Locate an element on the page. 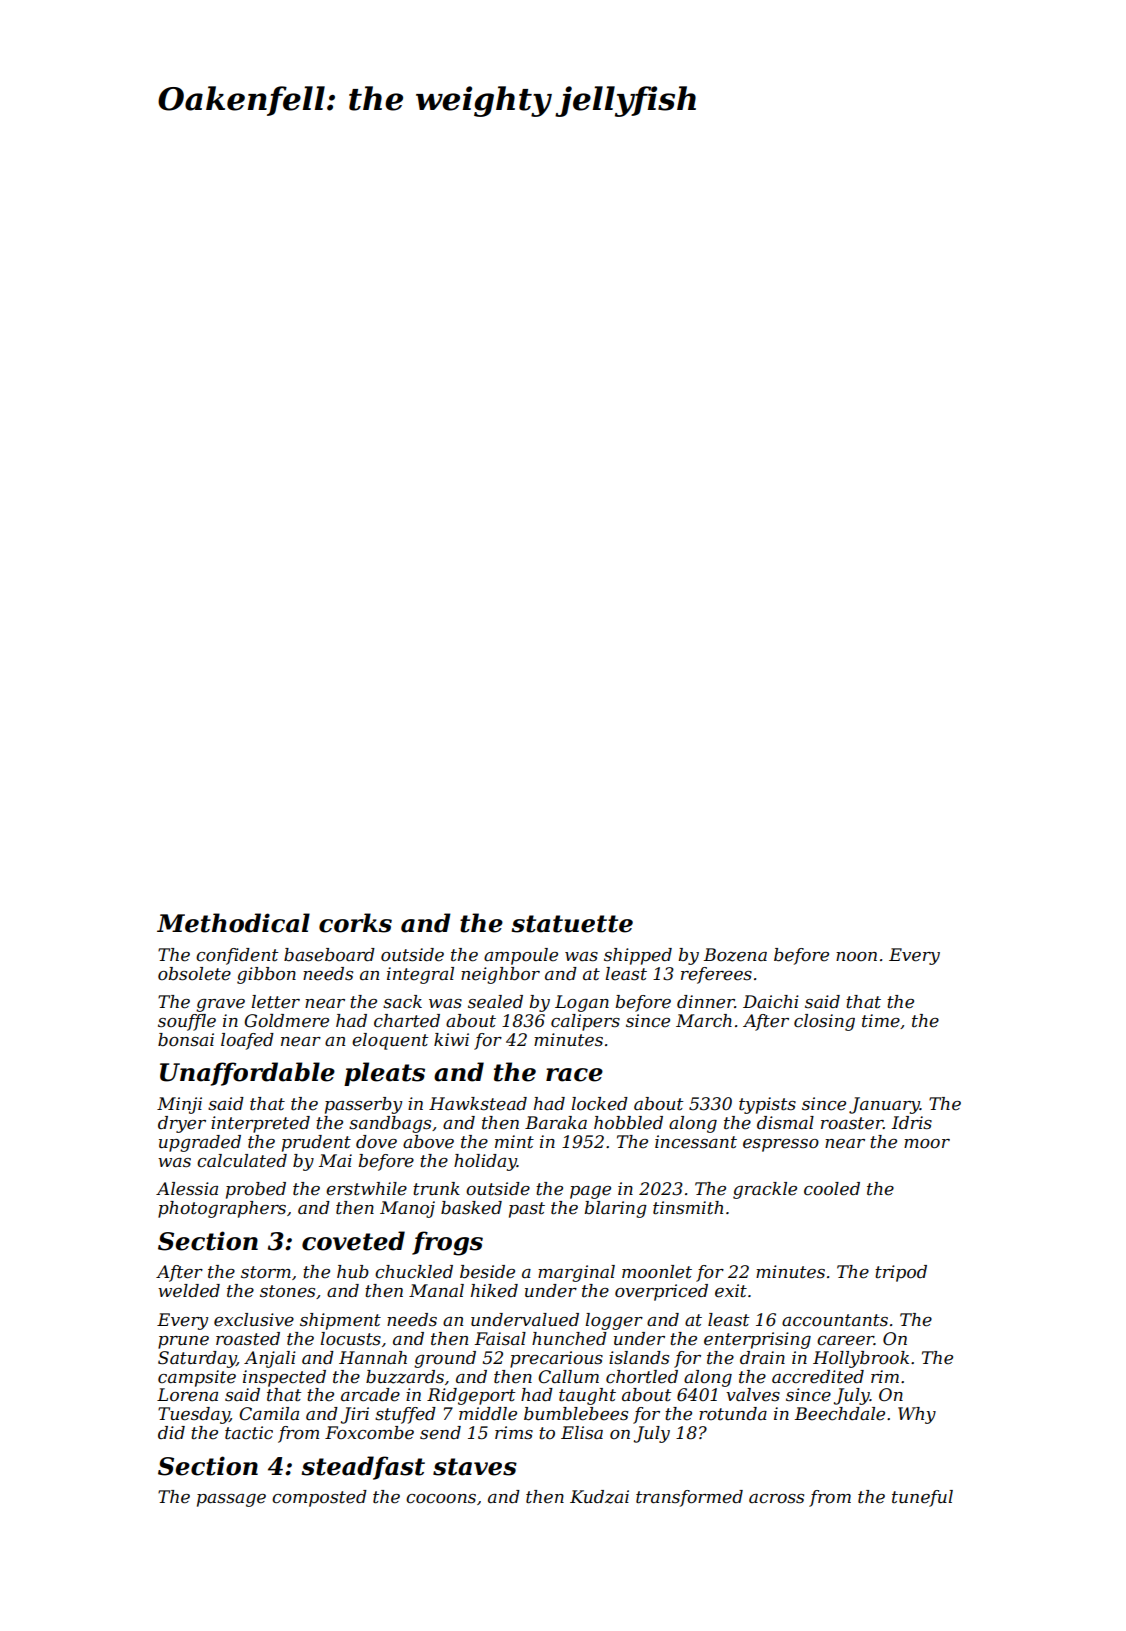  hunched is located at coordinates (569, 1338).
